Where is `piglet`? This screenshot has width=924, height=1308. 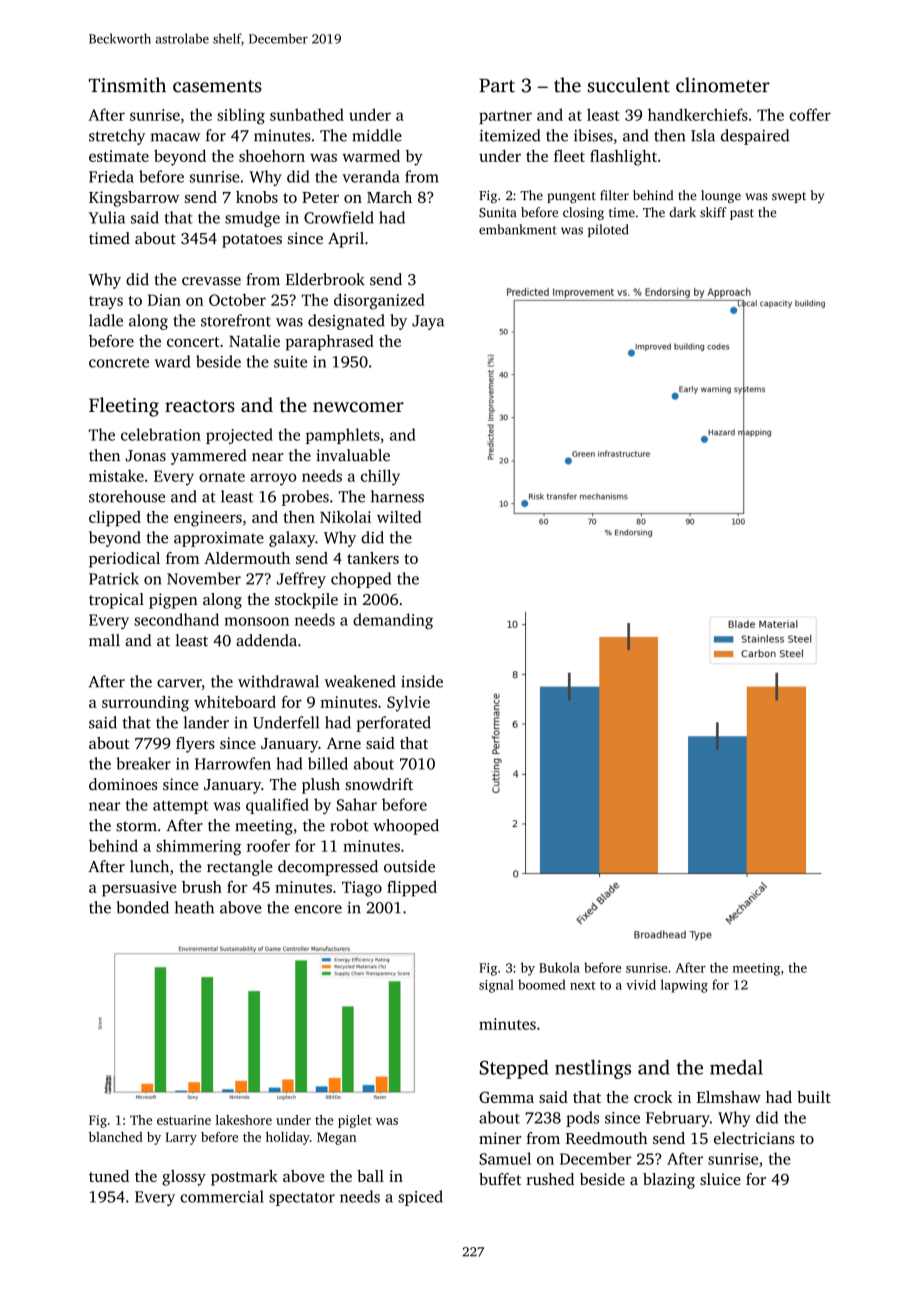 piglet is located at coordinates (355, 1121).
